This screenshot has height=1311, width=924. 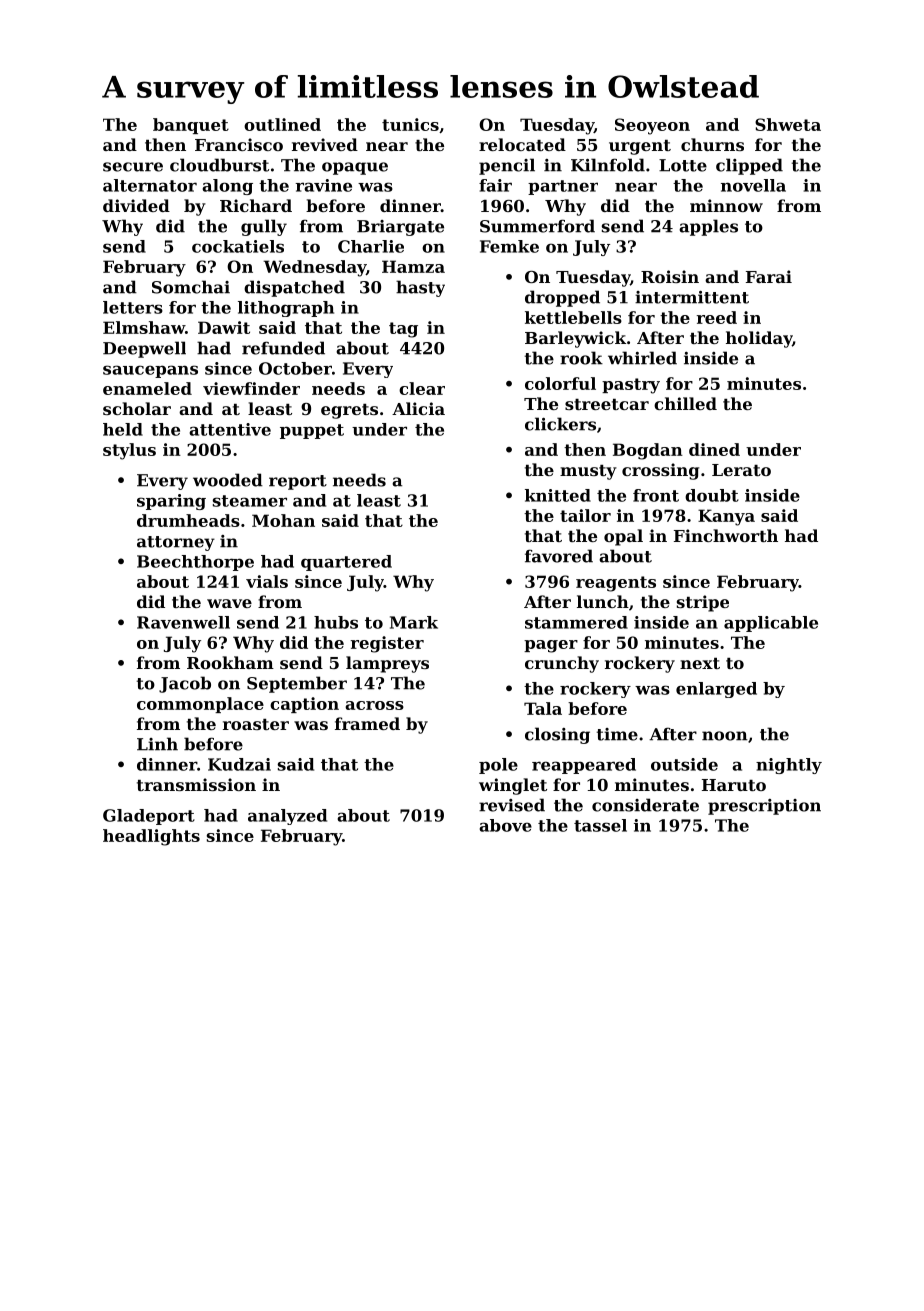 I want to click on holiday, so click(x=759, y=339).
